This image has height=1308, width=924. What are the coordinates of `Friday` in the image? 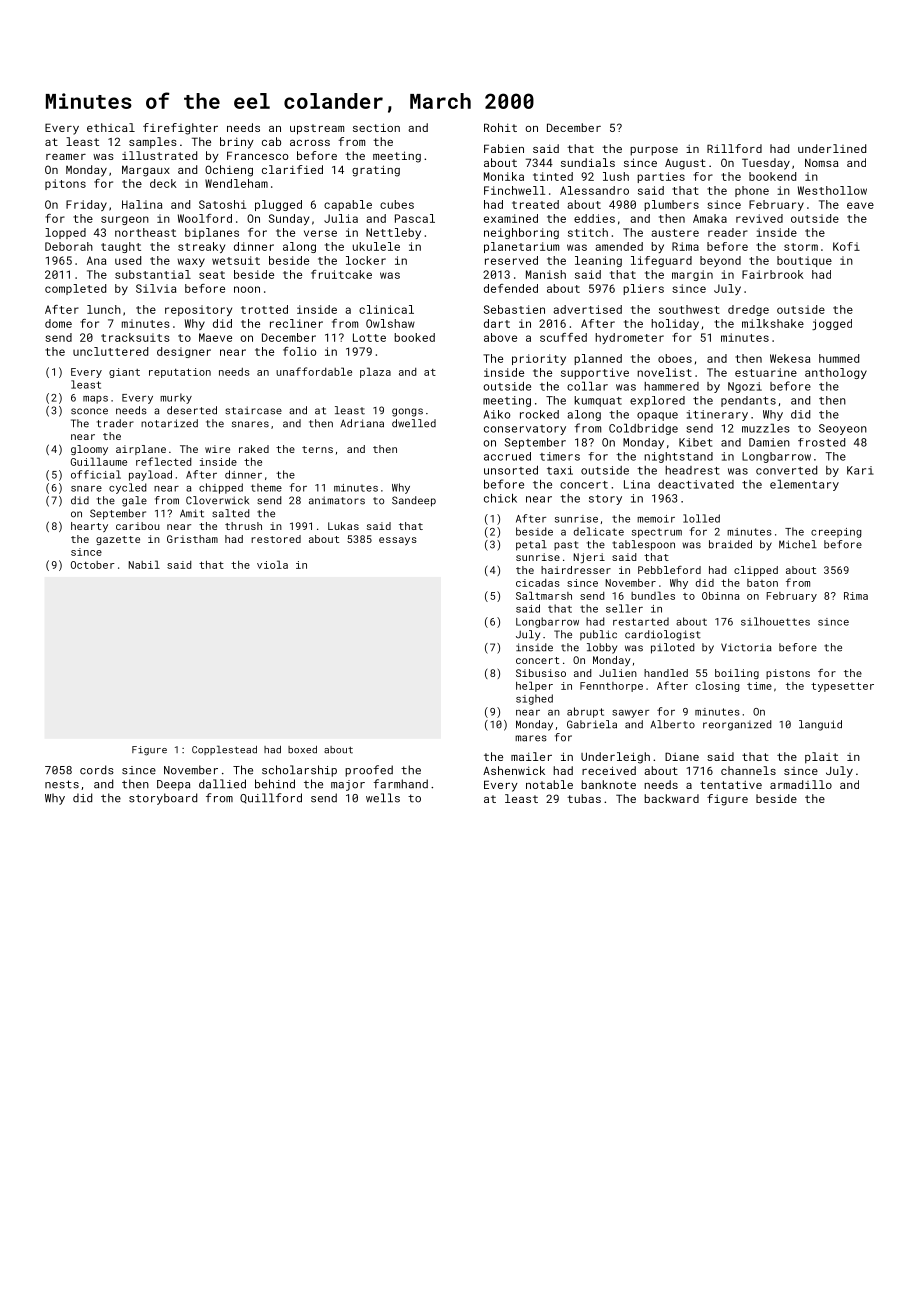 It's located at (86, 205).
